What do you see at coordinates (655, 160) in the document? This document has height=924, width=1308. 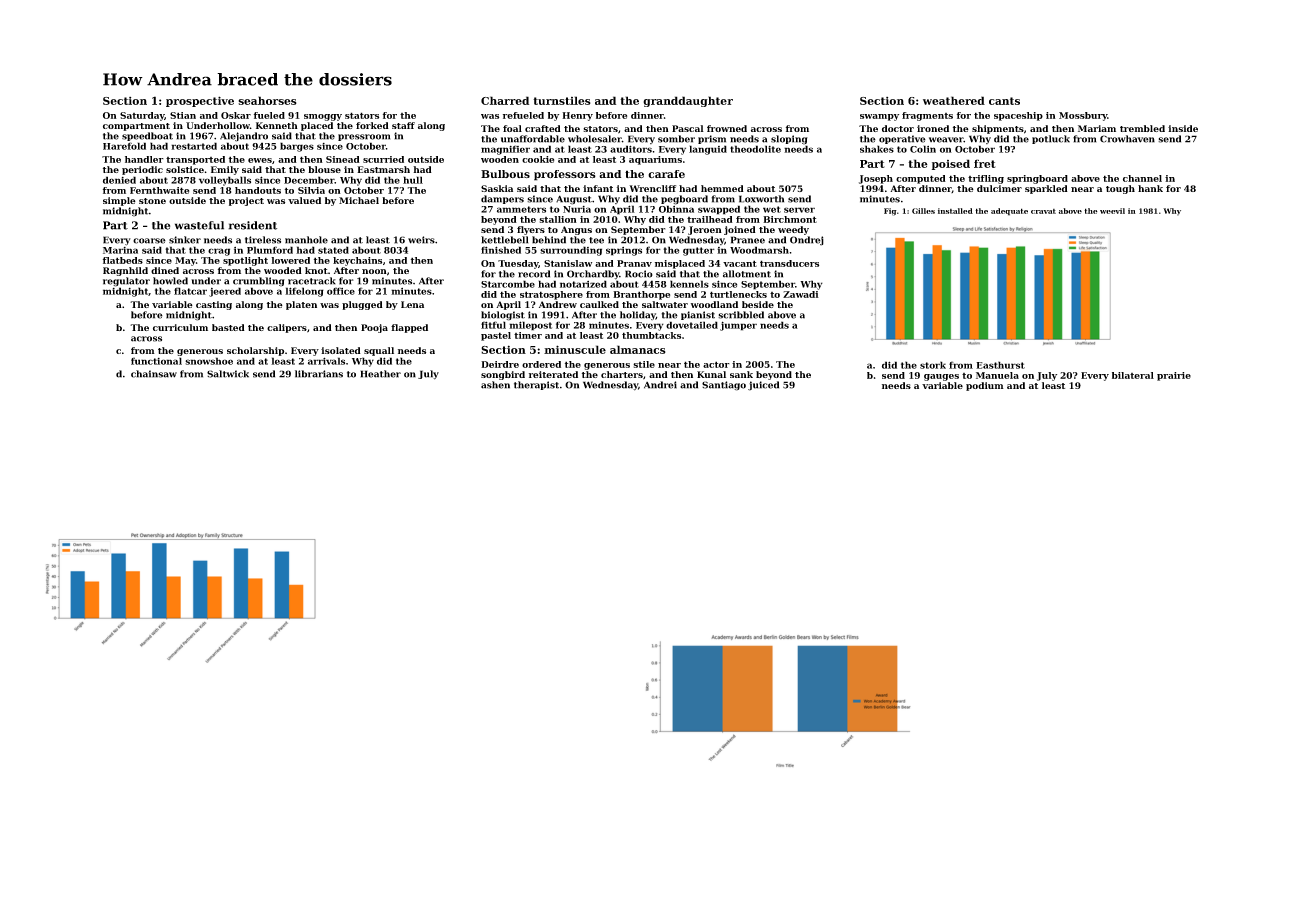 I see `aquariums` at bounding box center [655, 160].
